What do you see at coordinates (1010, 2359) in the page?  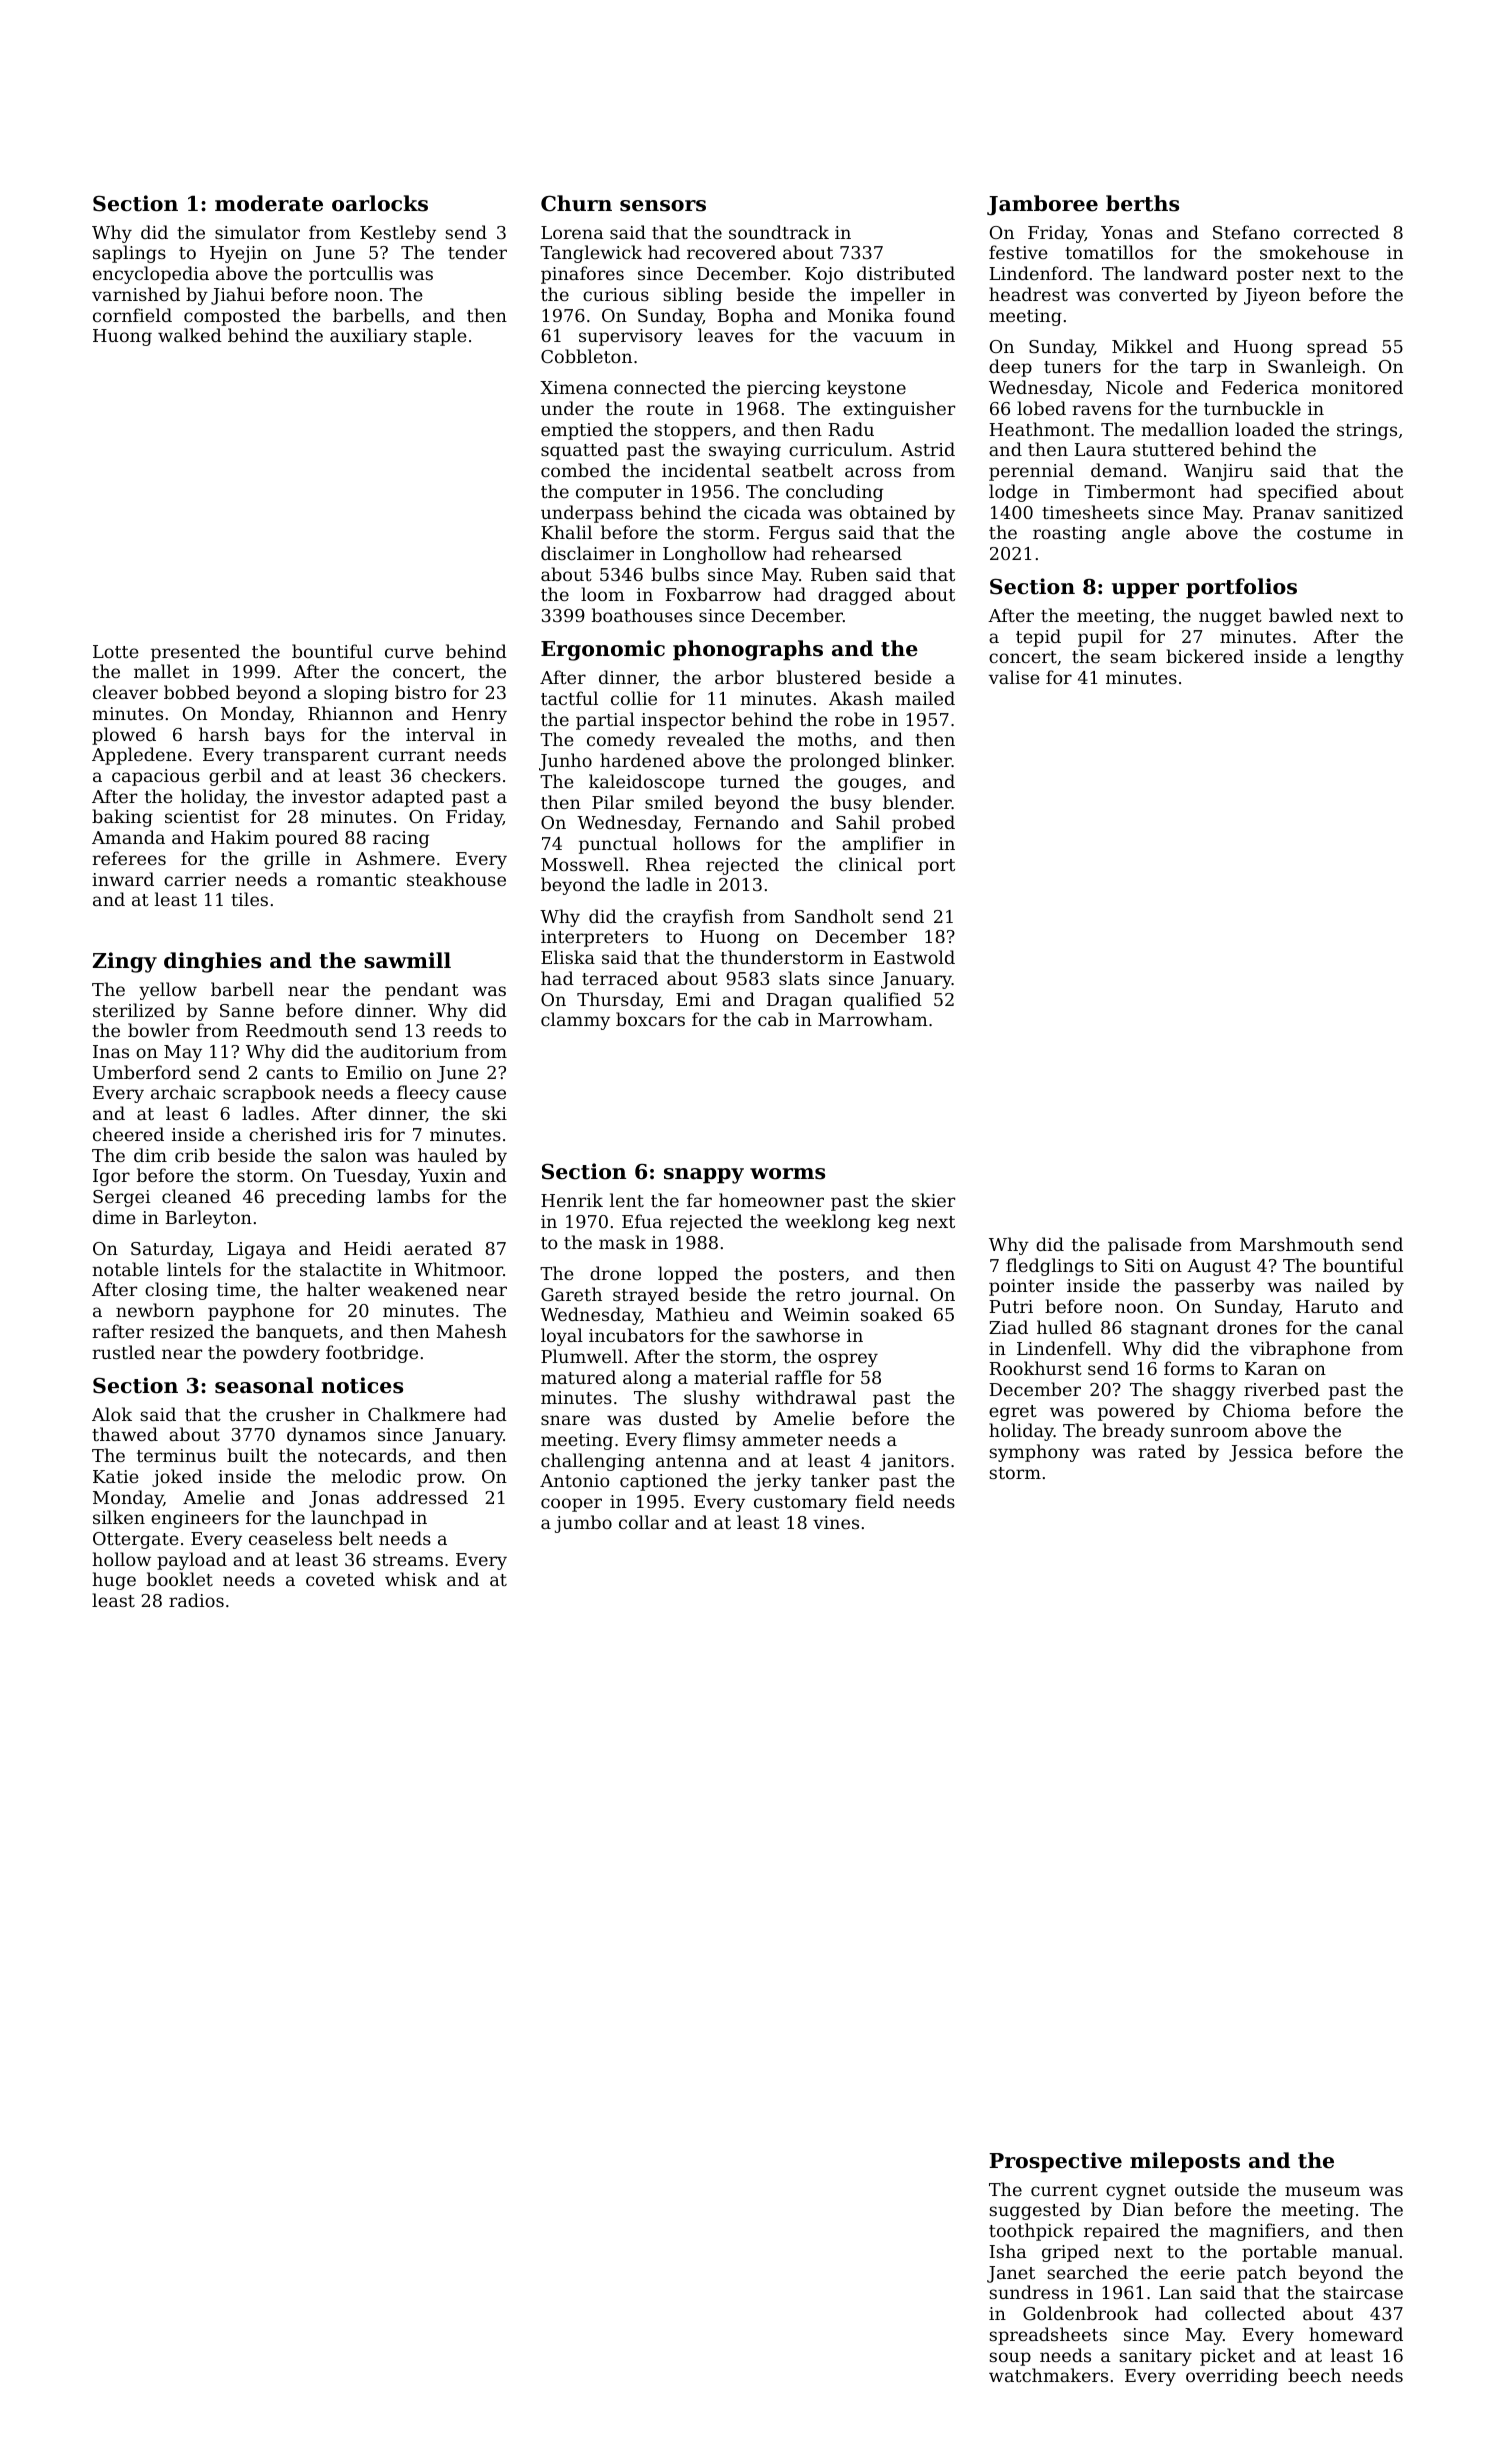 I see `soup` at bounding box center [1010, 2359].
